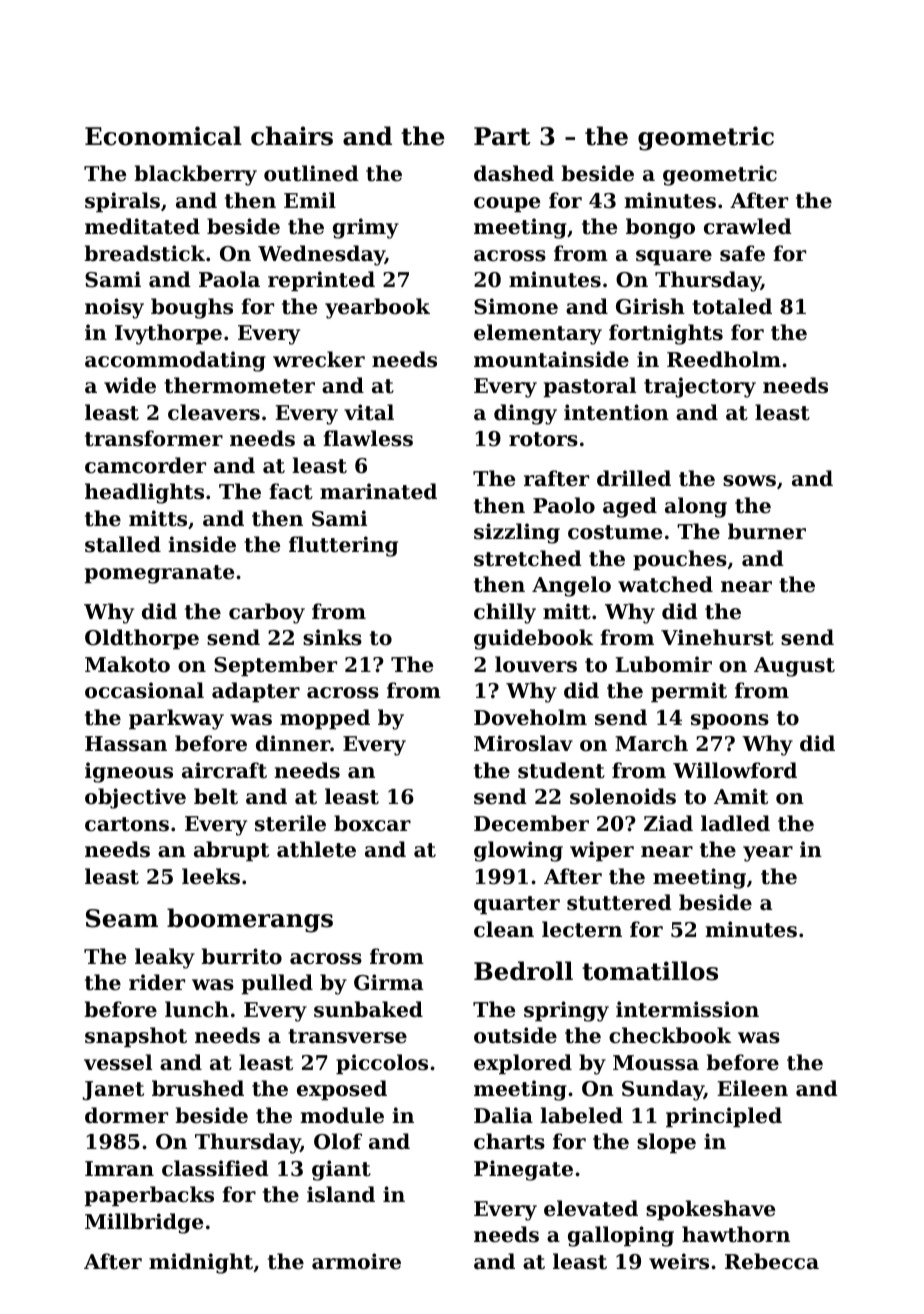 Image resolution: width=924 pixels, height=1314 pixels. What do you see at coordinates (509, 1141) in the image?
I see `charts` at bounding box center [509, 1141].
